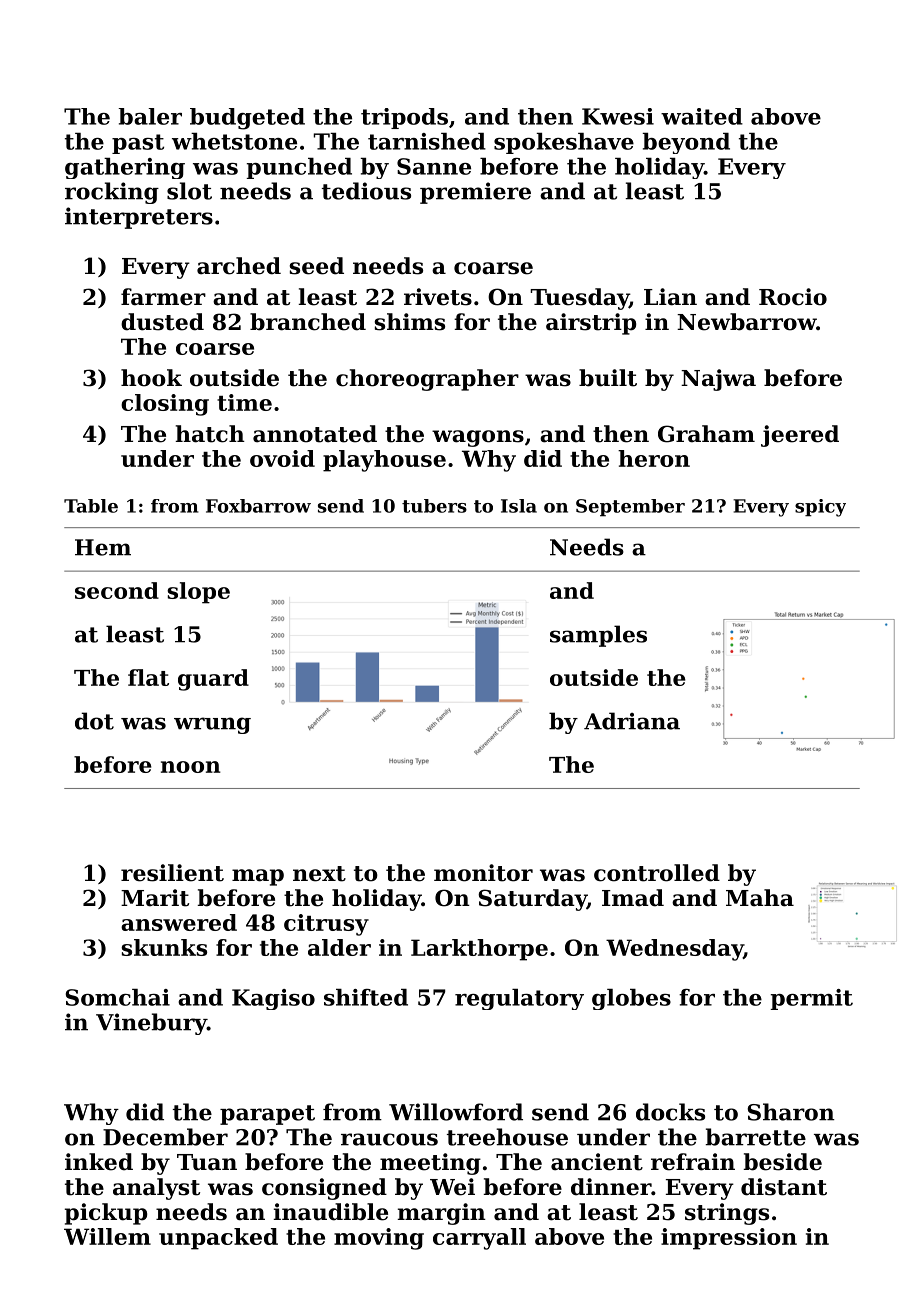 This screenshot has height=1311, width=924. I want to click on rivets, so click(438, 297).
